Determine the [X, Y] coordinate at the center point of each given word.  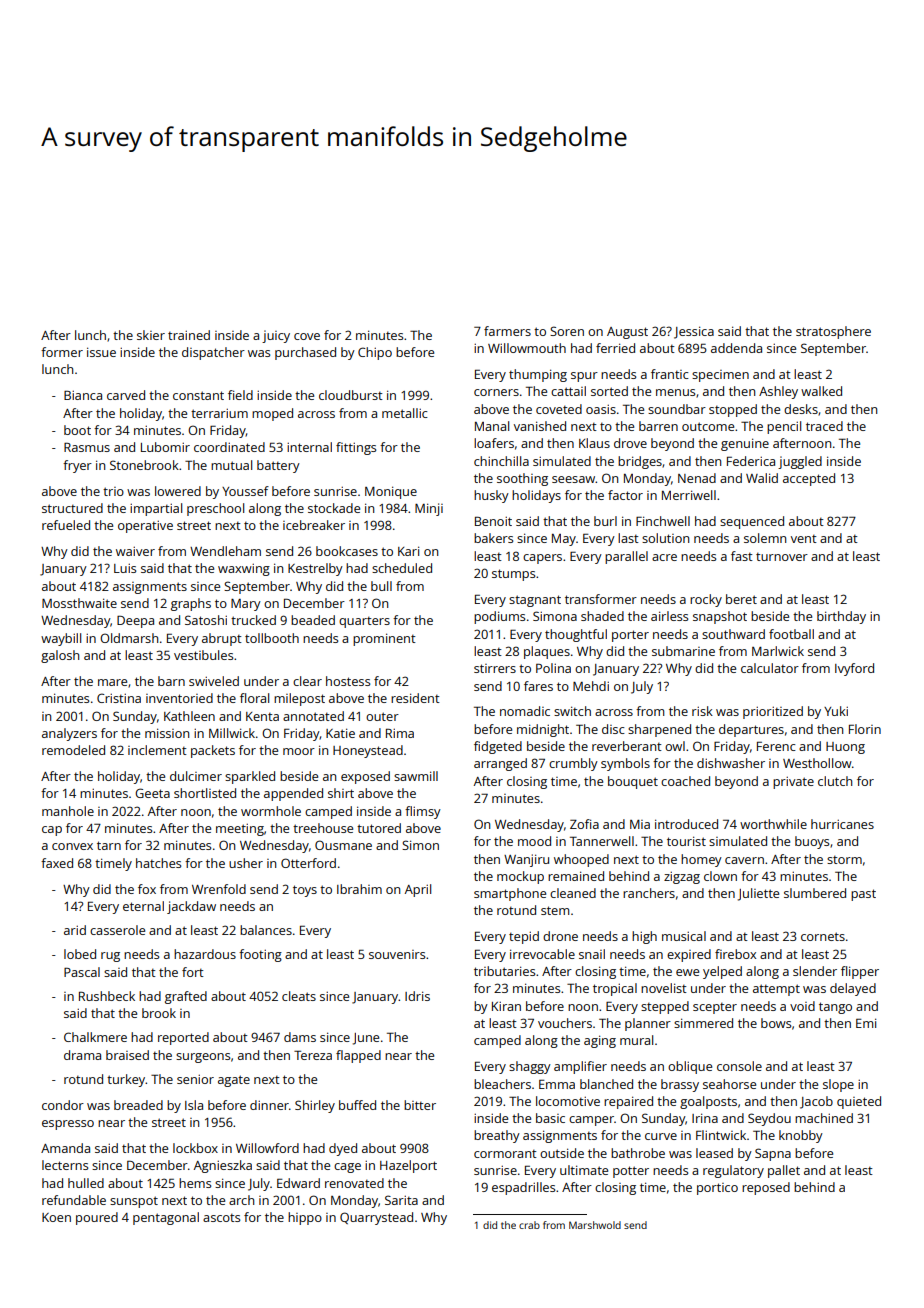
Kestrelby [315, 569]
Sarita [401, 1200]
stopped [733, 410]
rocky [706, 600]
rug [110, 957]
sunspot [134, 1202]
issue [101, 352]
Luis [125, 568]
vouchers [565, 1023]
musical [684, 936]
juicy [276, 336]
